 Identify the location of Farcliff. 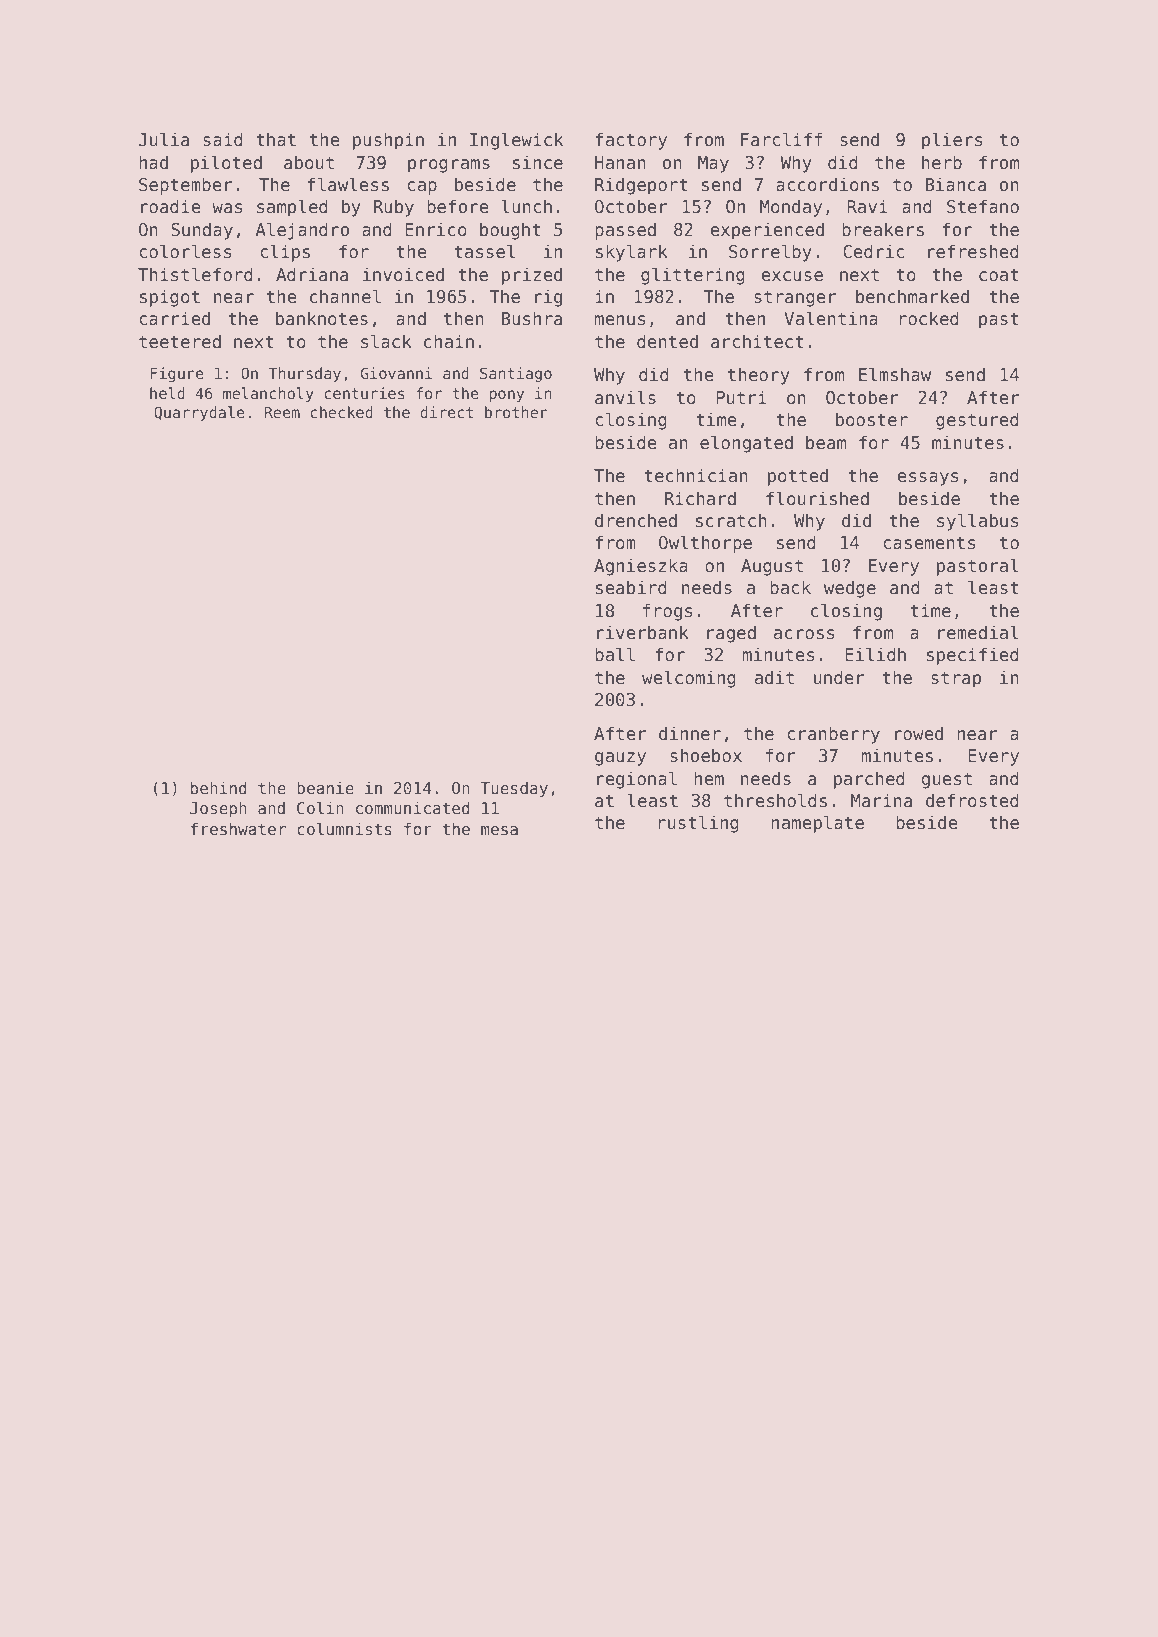
(782, 139).
